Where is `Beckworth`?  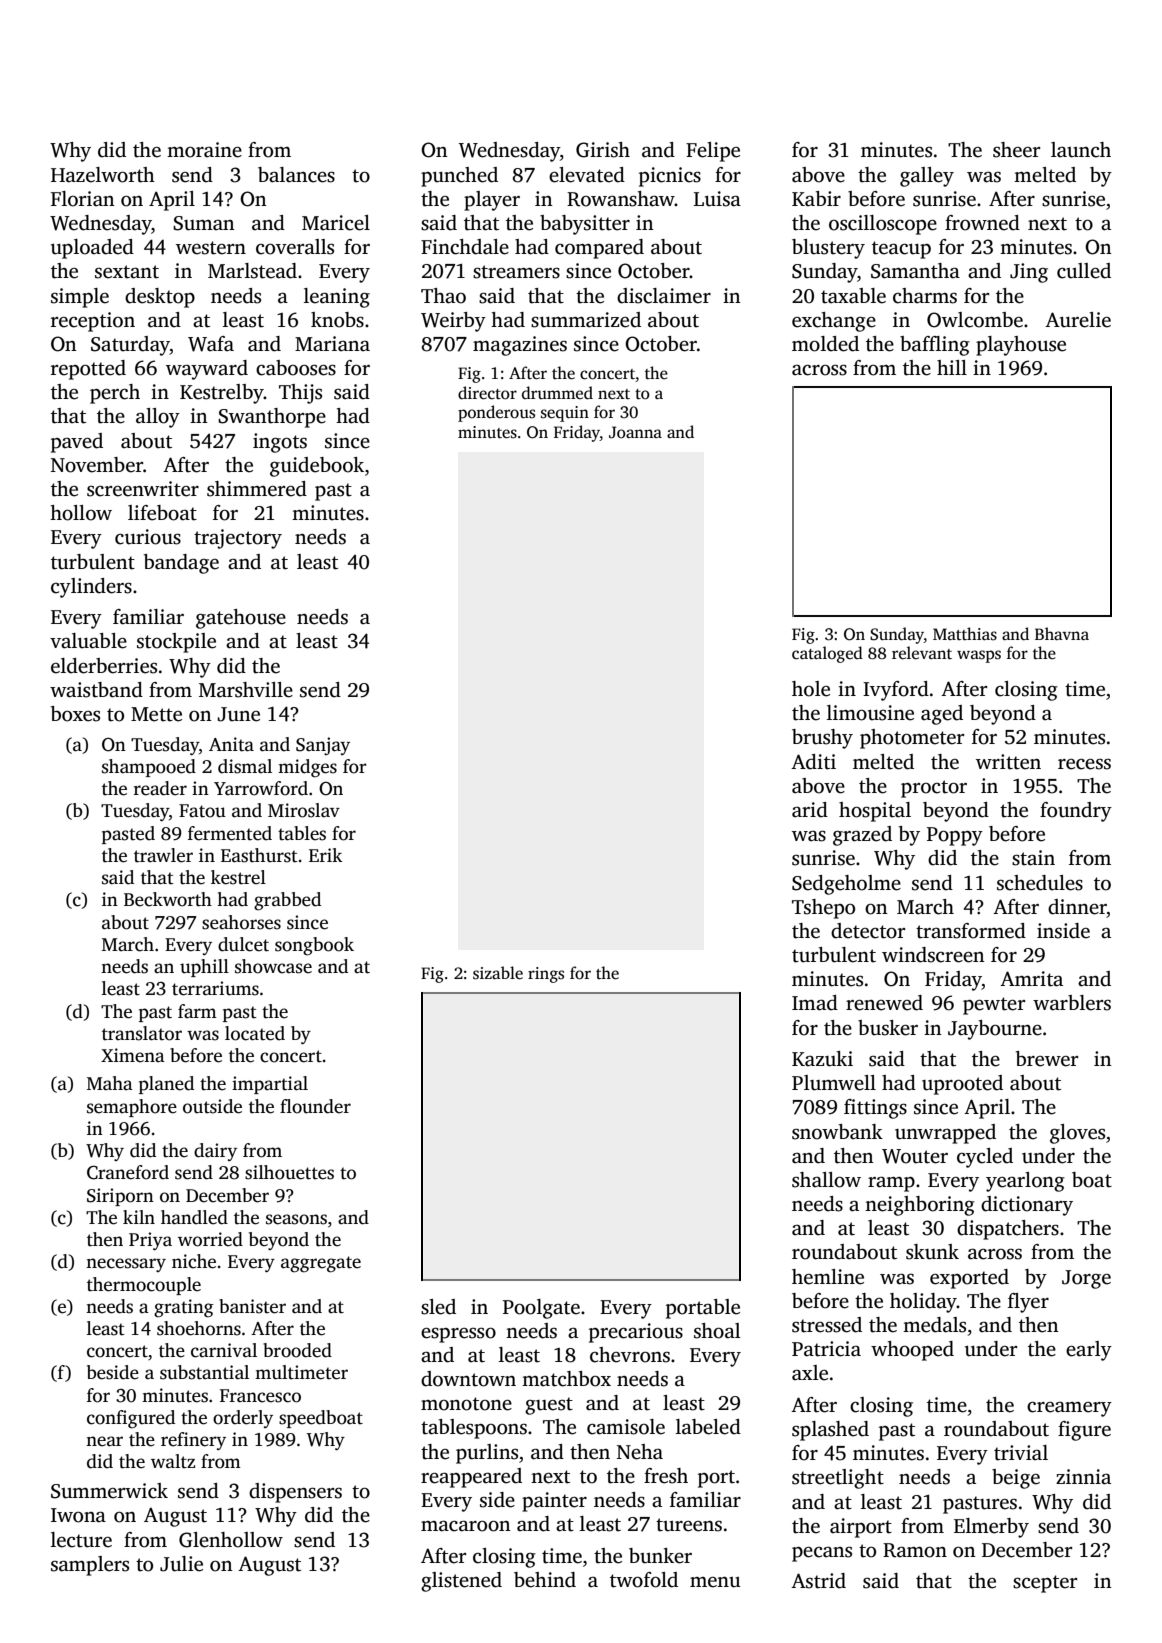 Beckworth is located at coordinates (168, 899).
